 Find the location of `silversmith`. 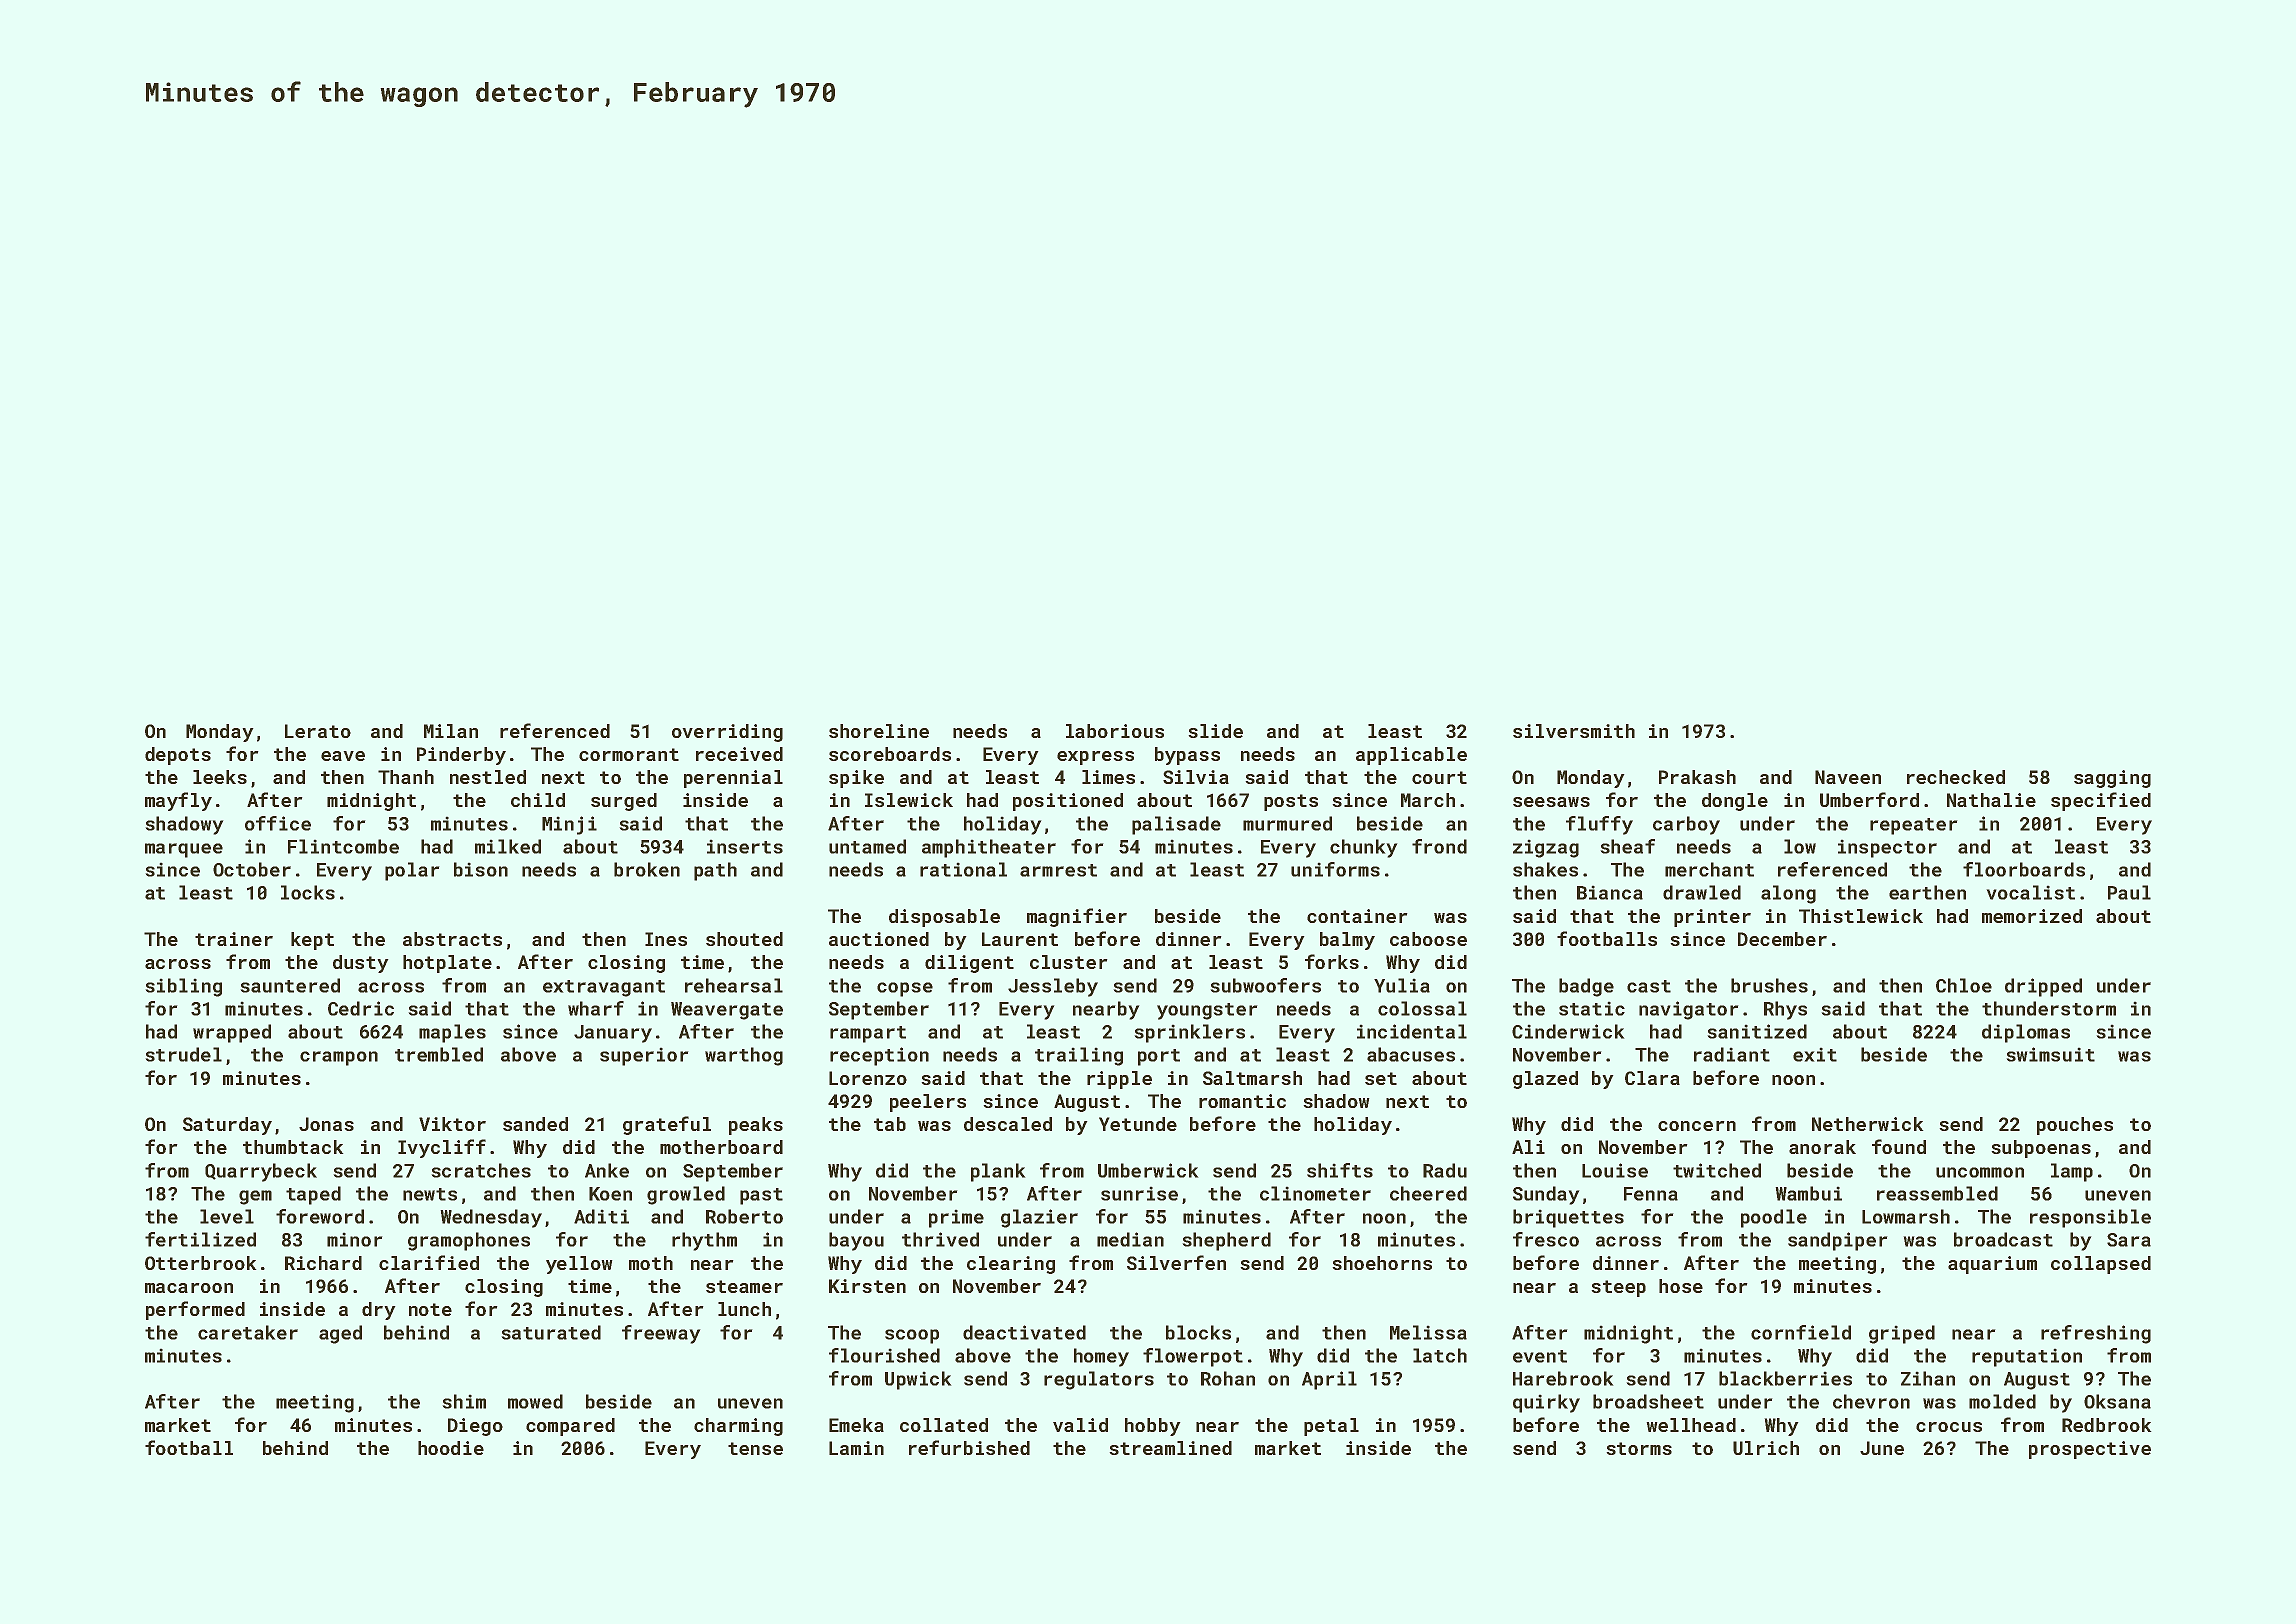

silversmith is located at coordinates (1574, 731).
